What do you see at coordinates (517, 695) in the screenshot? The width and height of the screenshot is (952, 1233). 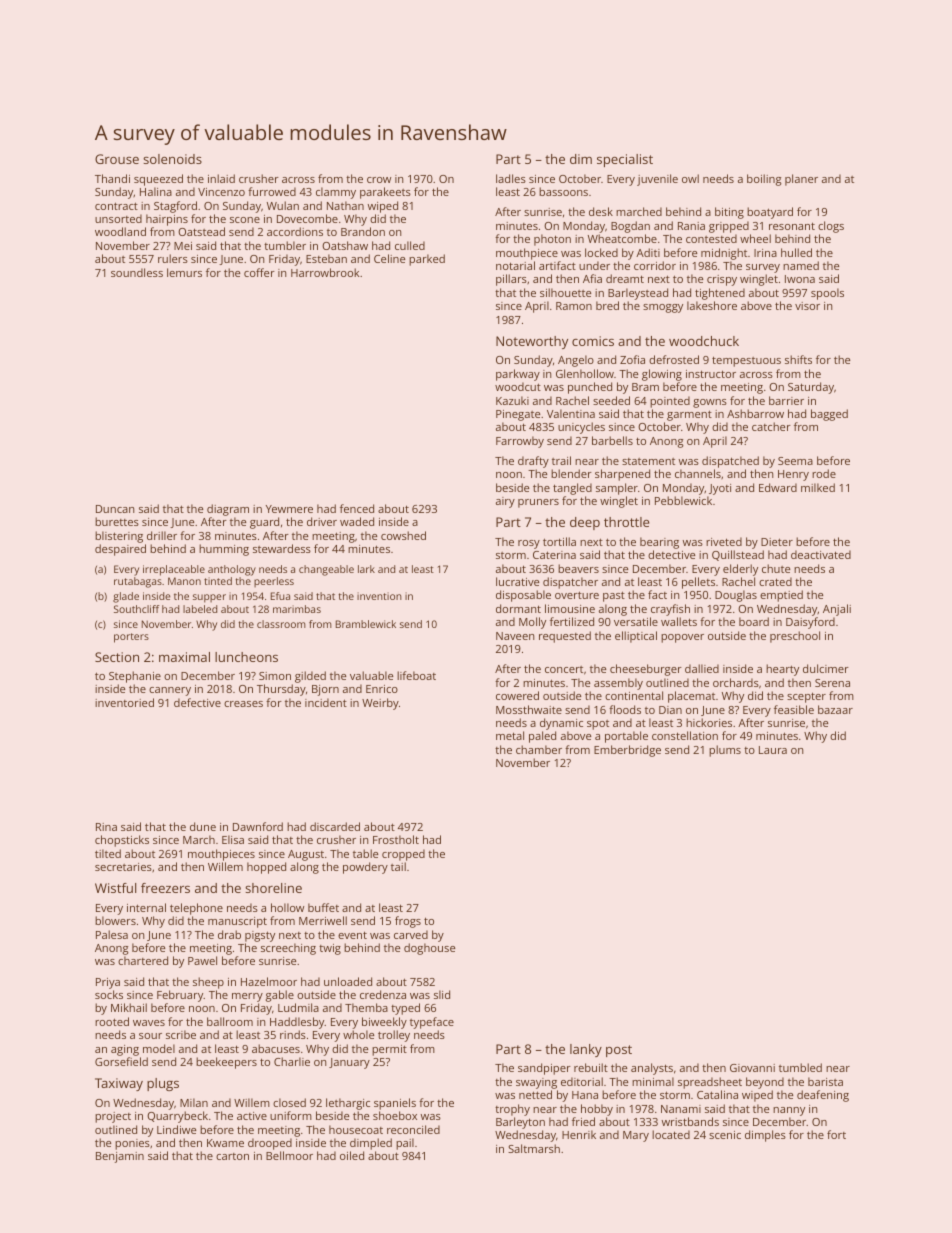 I see `cowered` at bounding box center [517, 695].
